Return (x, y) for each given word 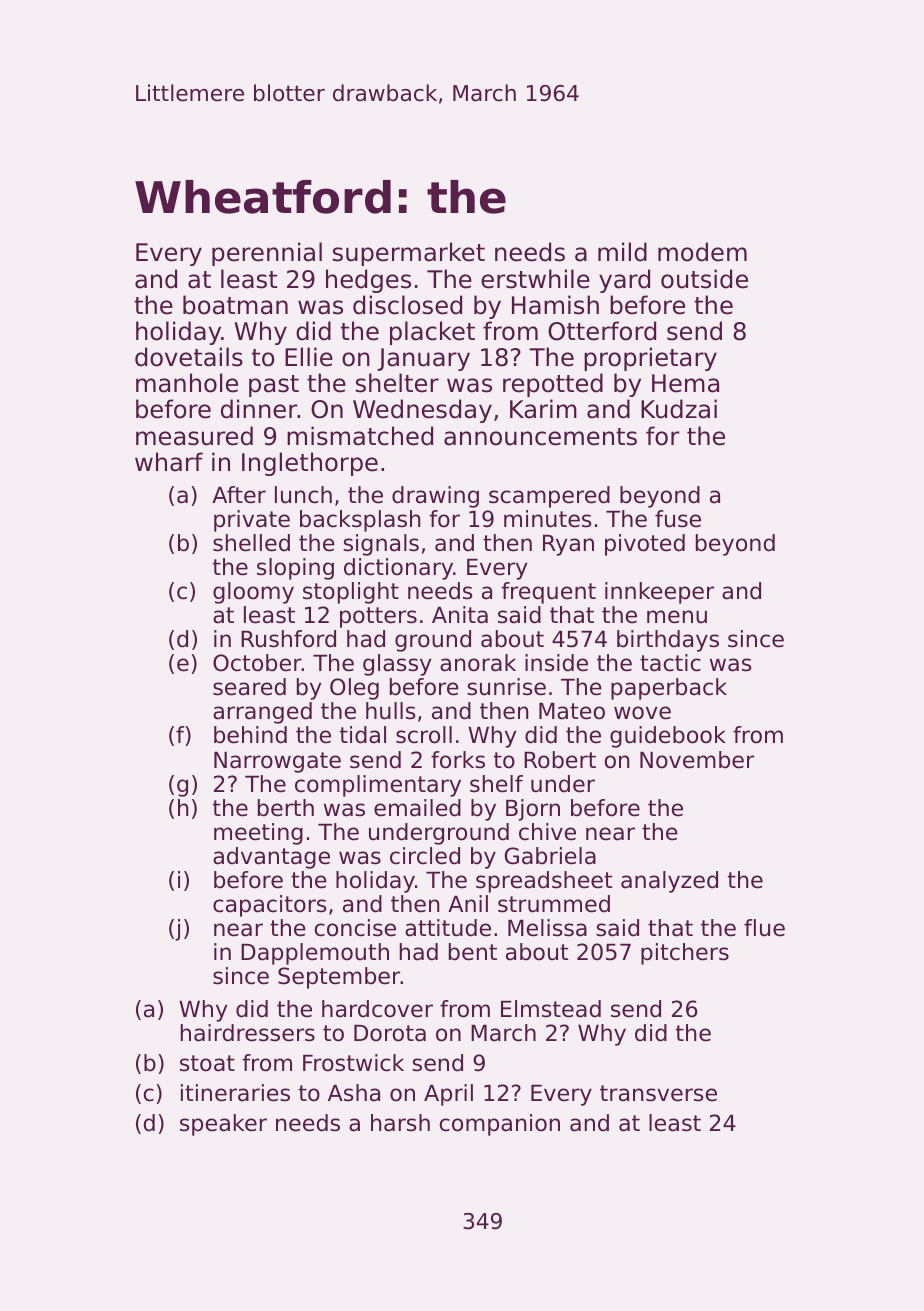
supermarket (409, 254)
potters (378, 617)
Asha (354, 1093)
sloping (295, 569)
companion (500, 1125)
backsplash (360, 521)
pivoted (645, 545)
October (257, 663)
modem (702, 252)
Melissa (547, 928)
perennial (267, 254)
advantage (271, 858)
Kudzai (679, 409)
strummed (554, 904)
